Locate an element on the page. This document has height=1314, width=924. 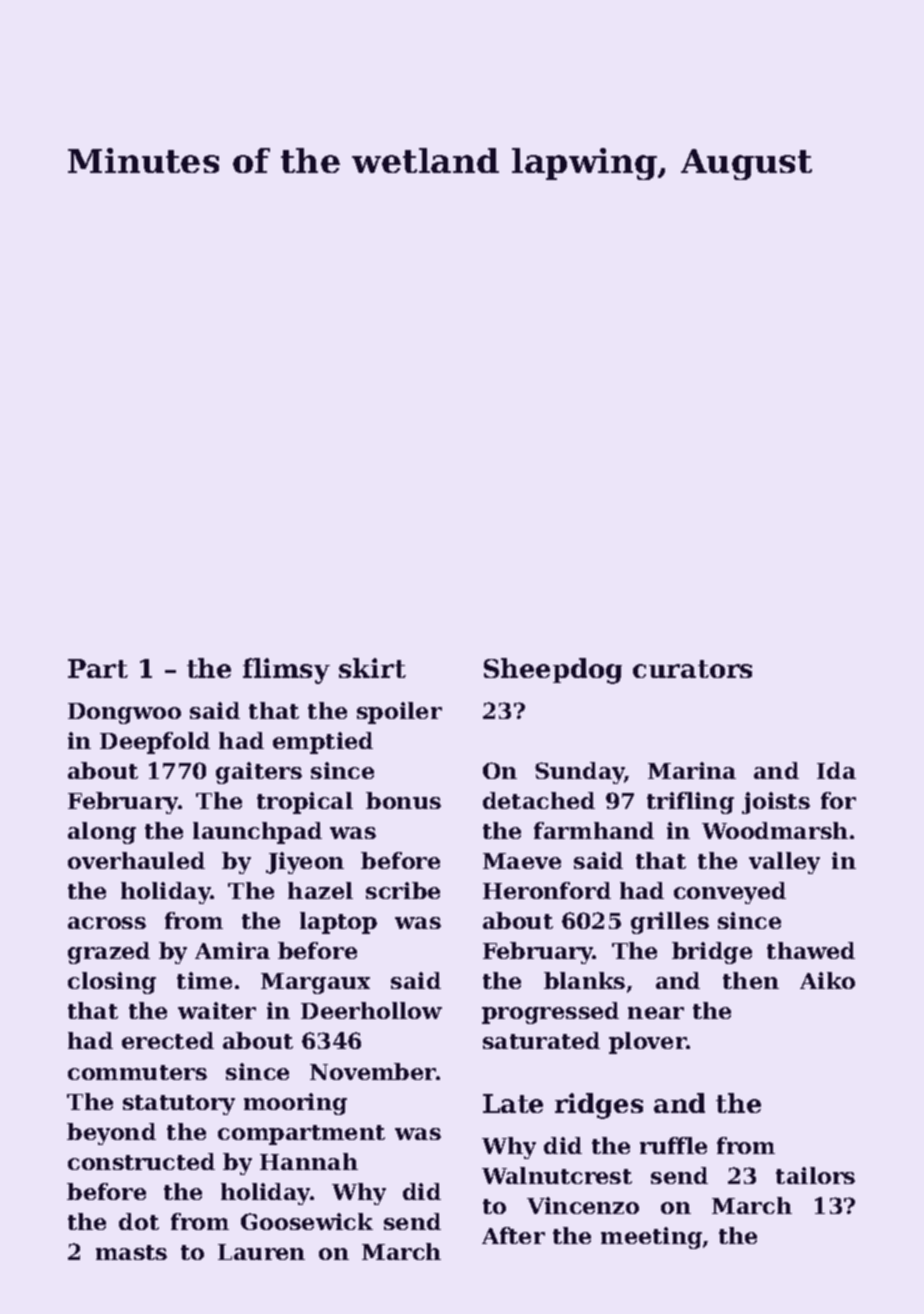
farmhand is located at coordinates (594, 830).
